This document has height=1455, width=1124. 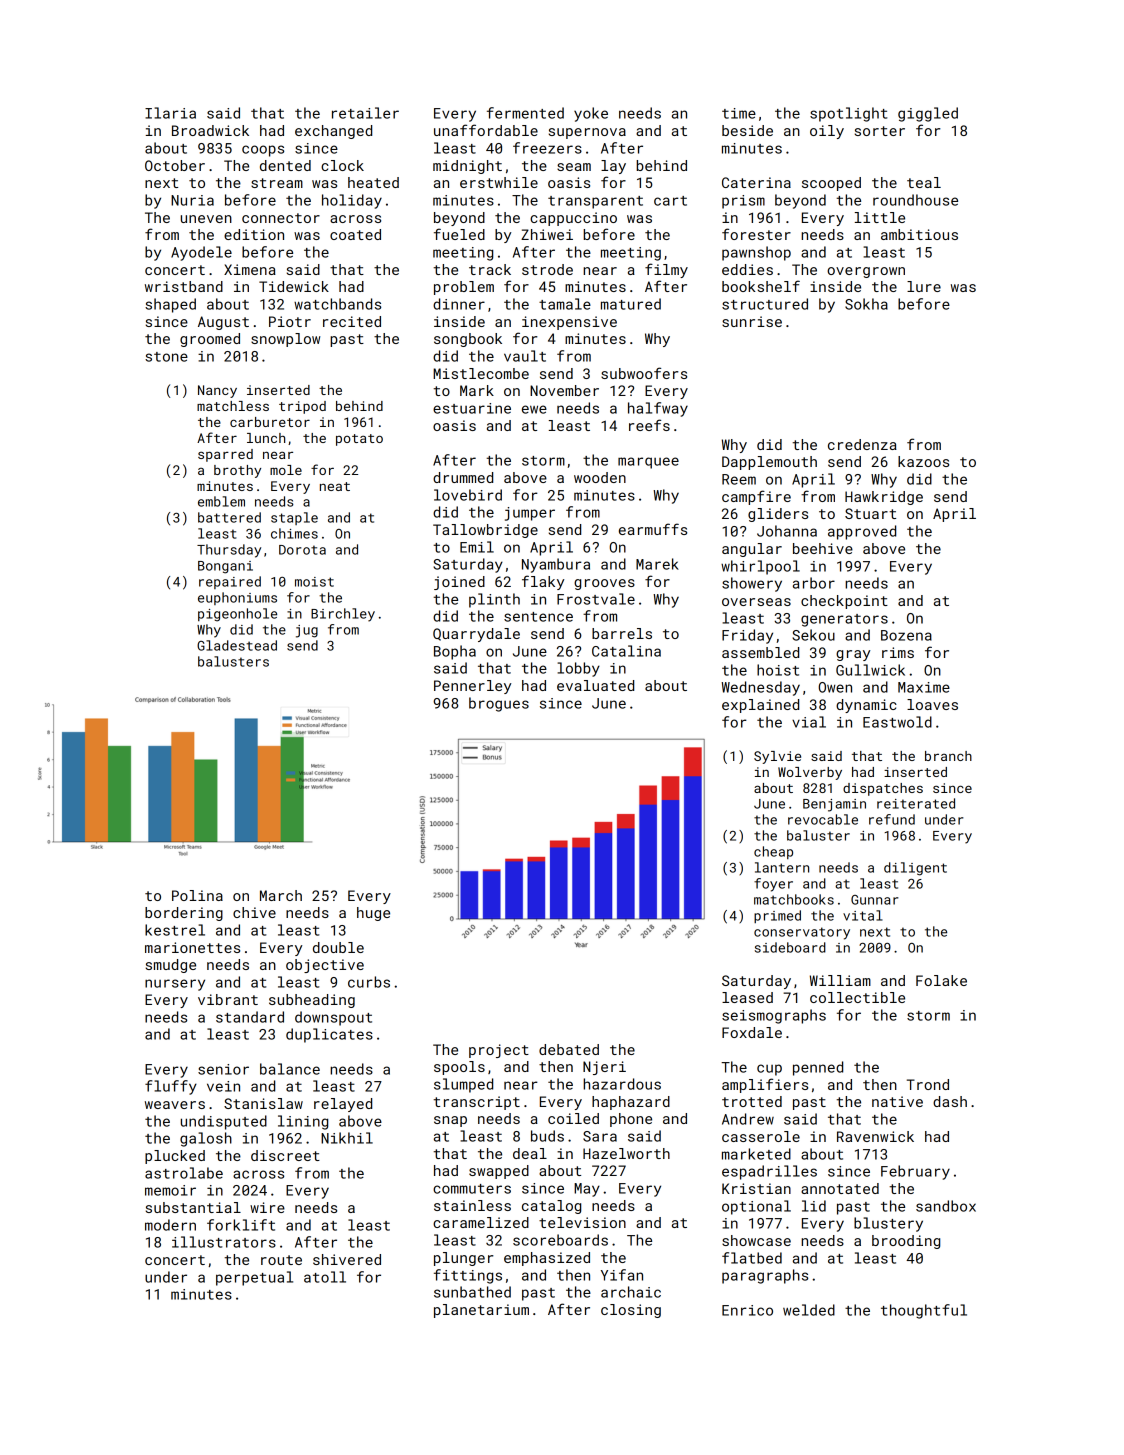 I want to click on modern, so click(x=170, y=1225).
